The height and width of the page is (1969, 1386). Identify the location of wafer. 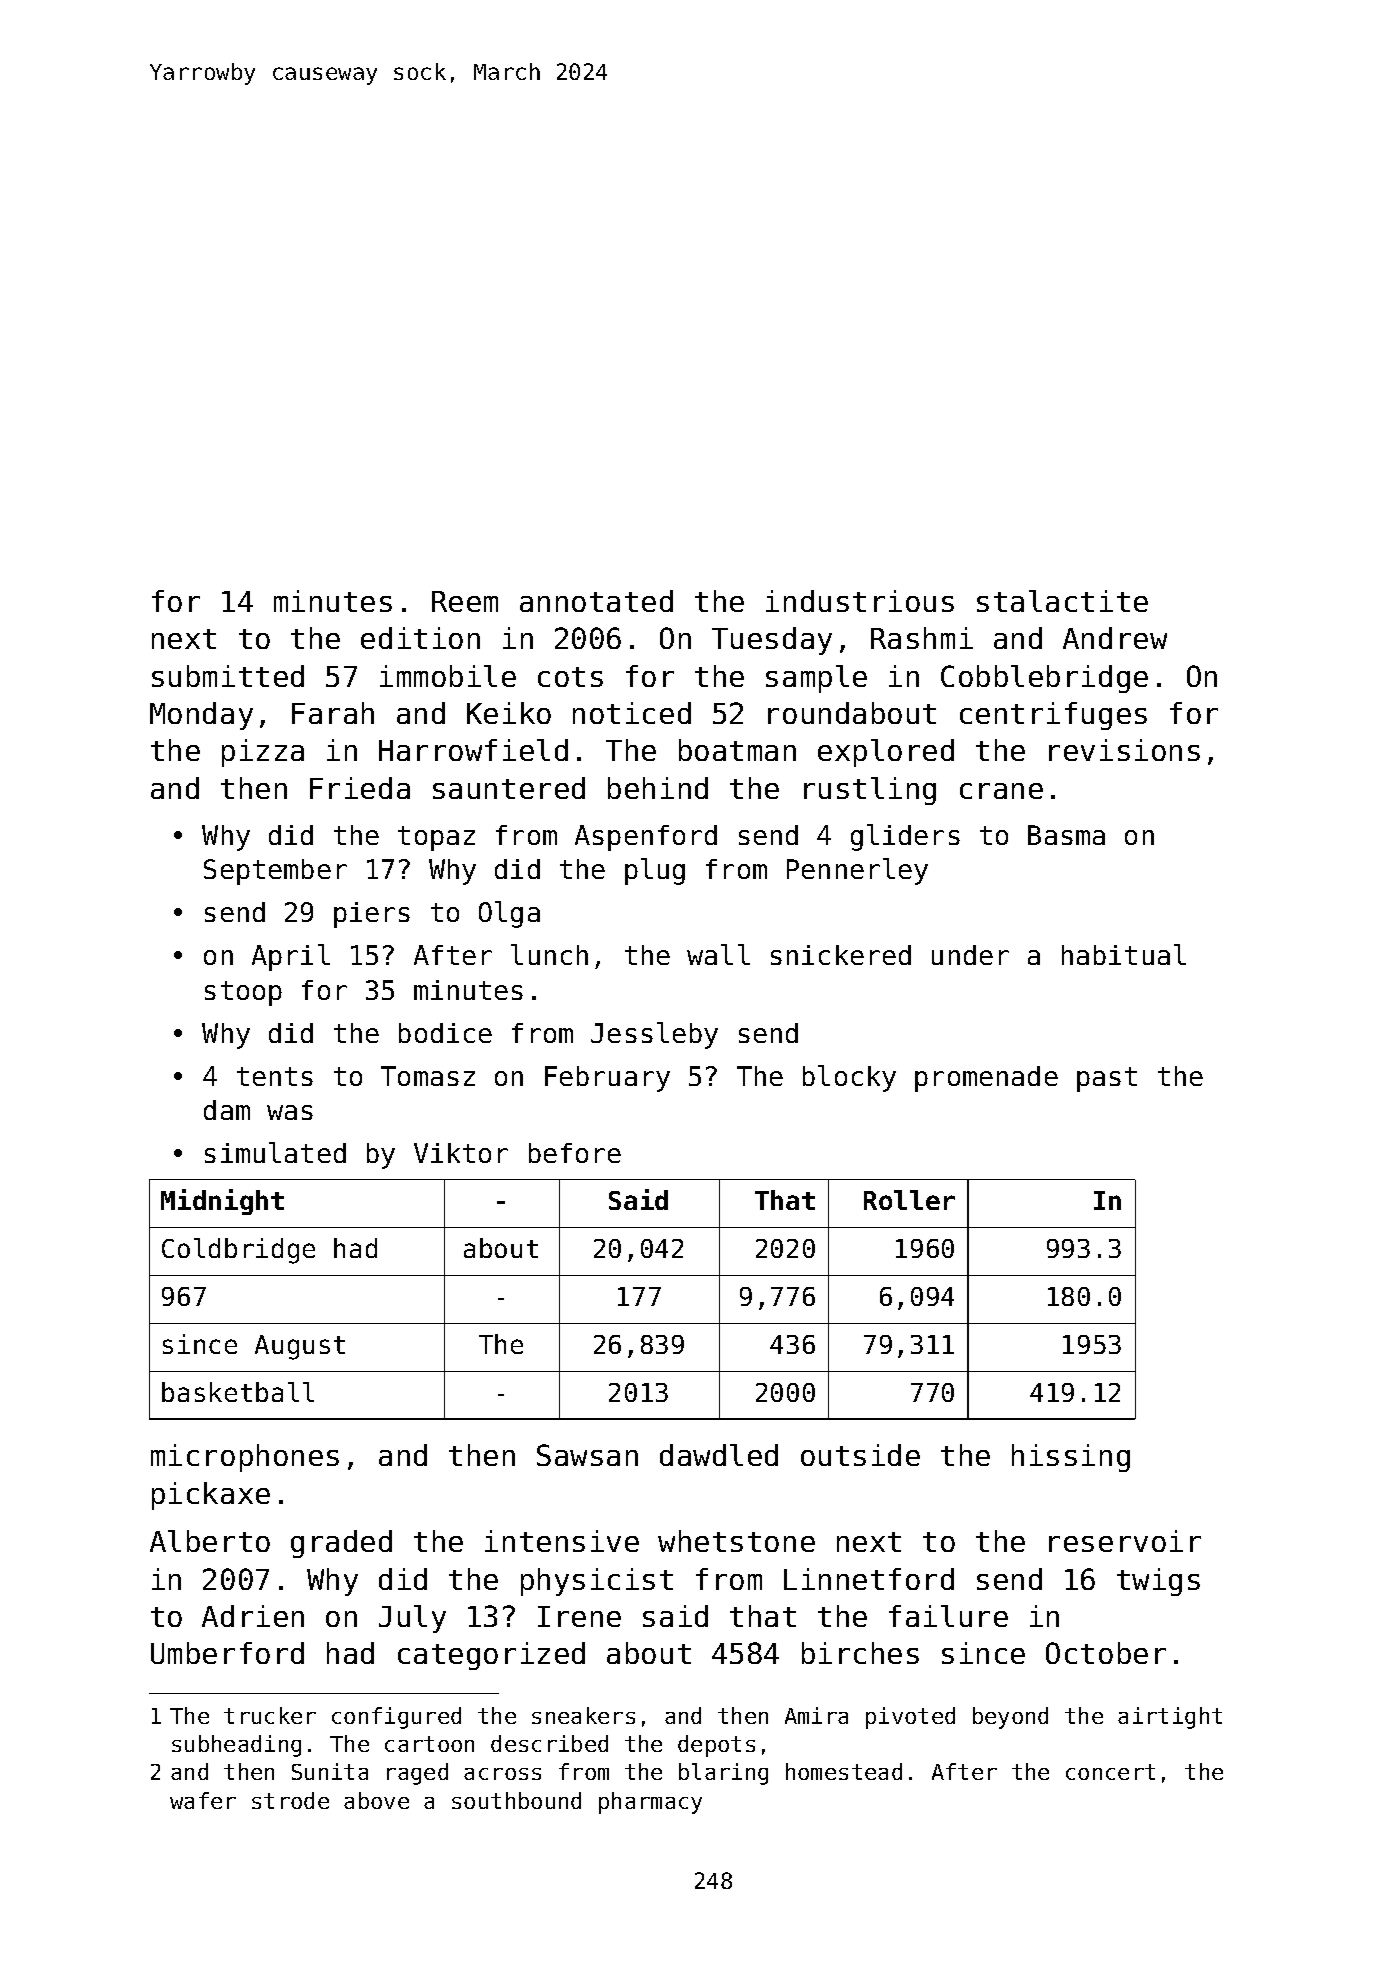
(203, 1800).
